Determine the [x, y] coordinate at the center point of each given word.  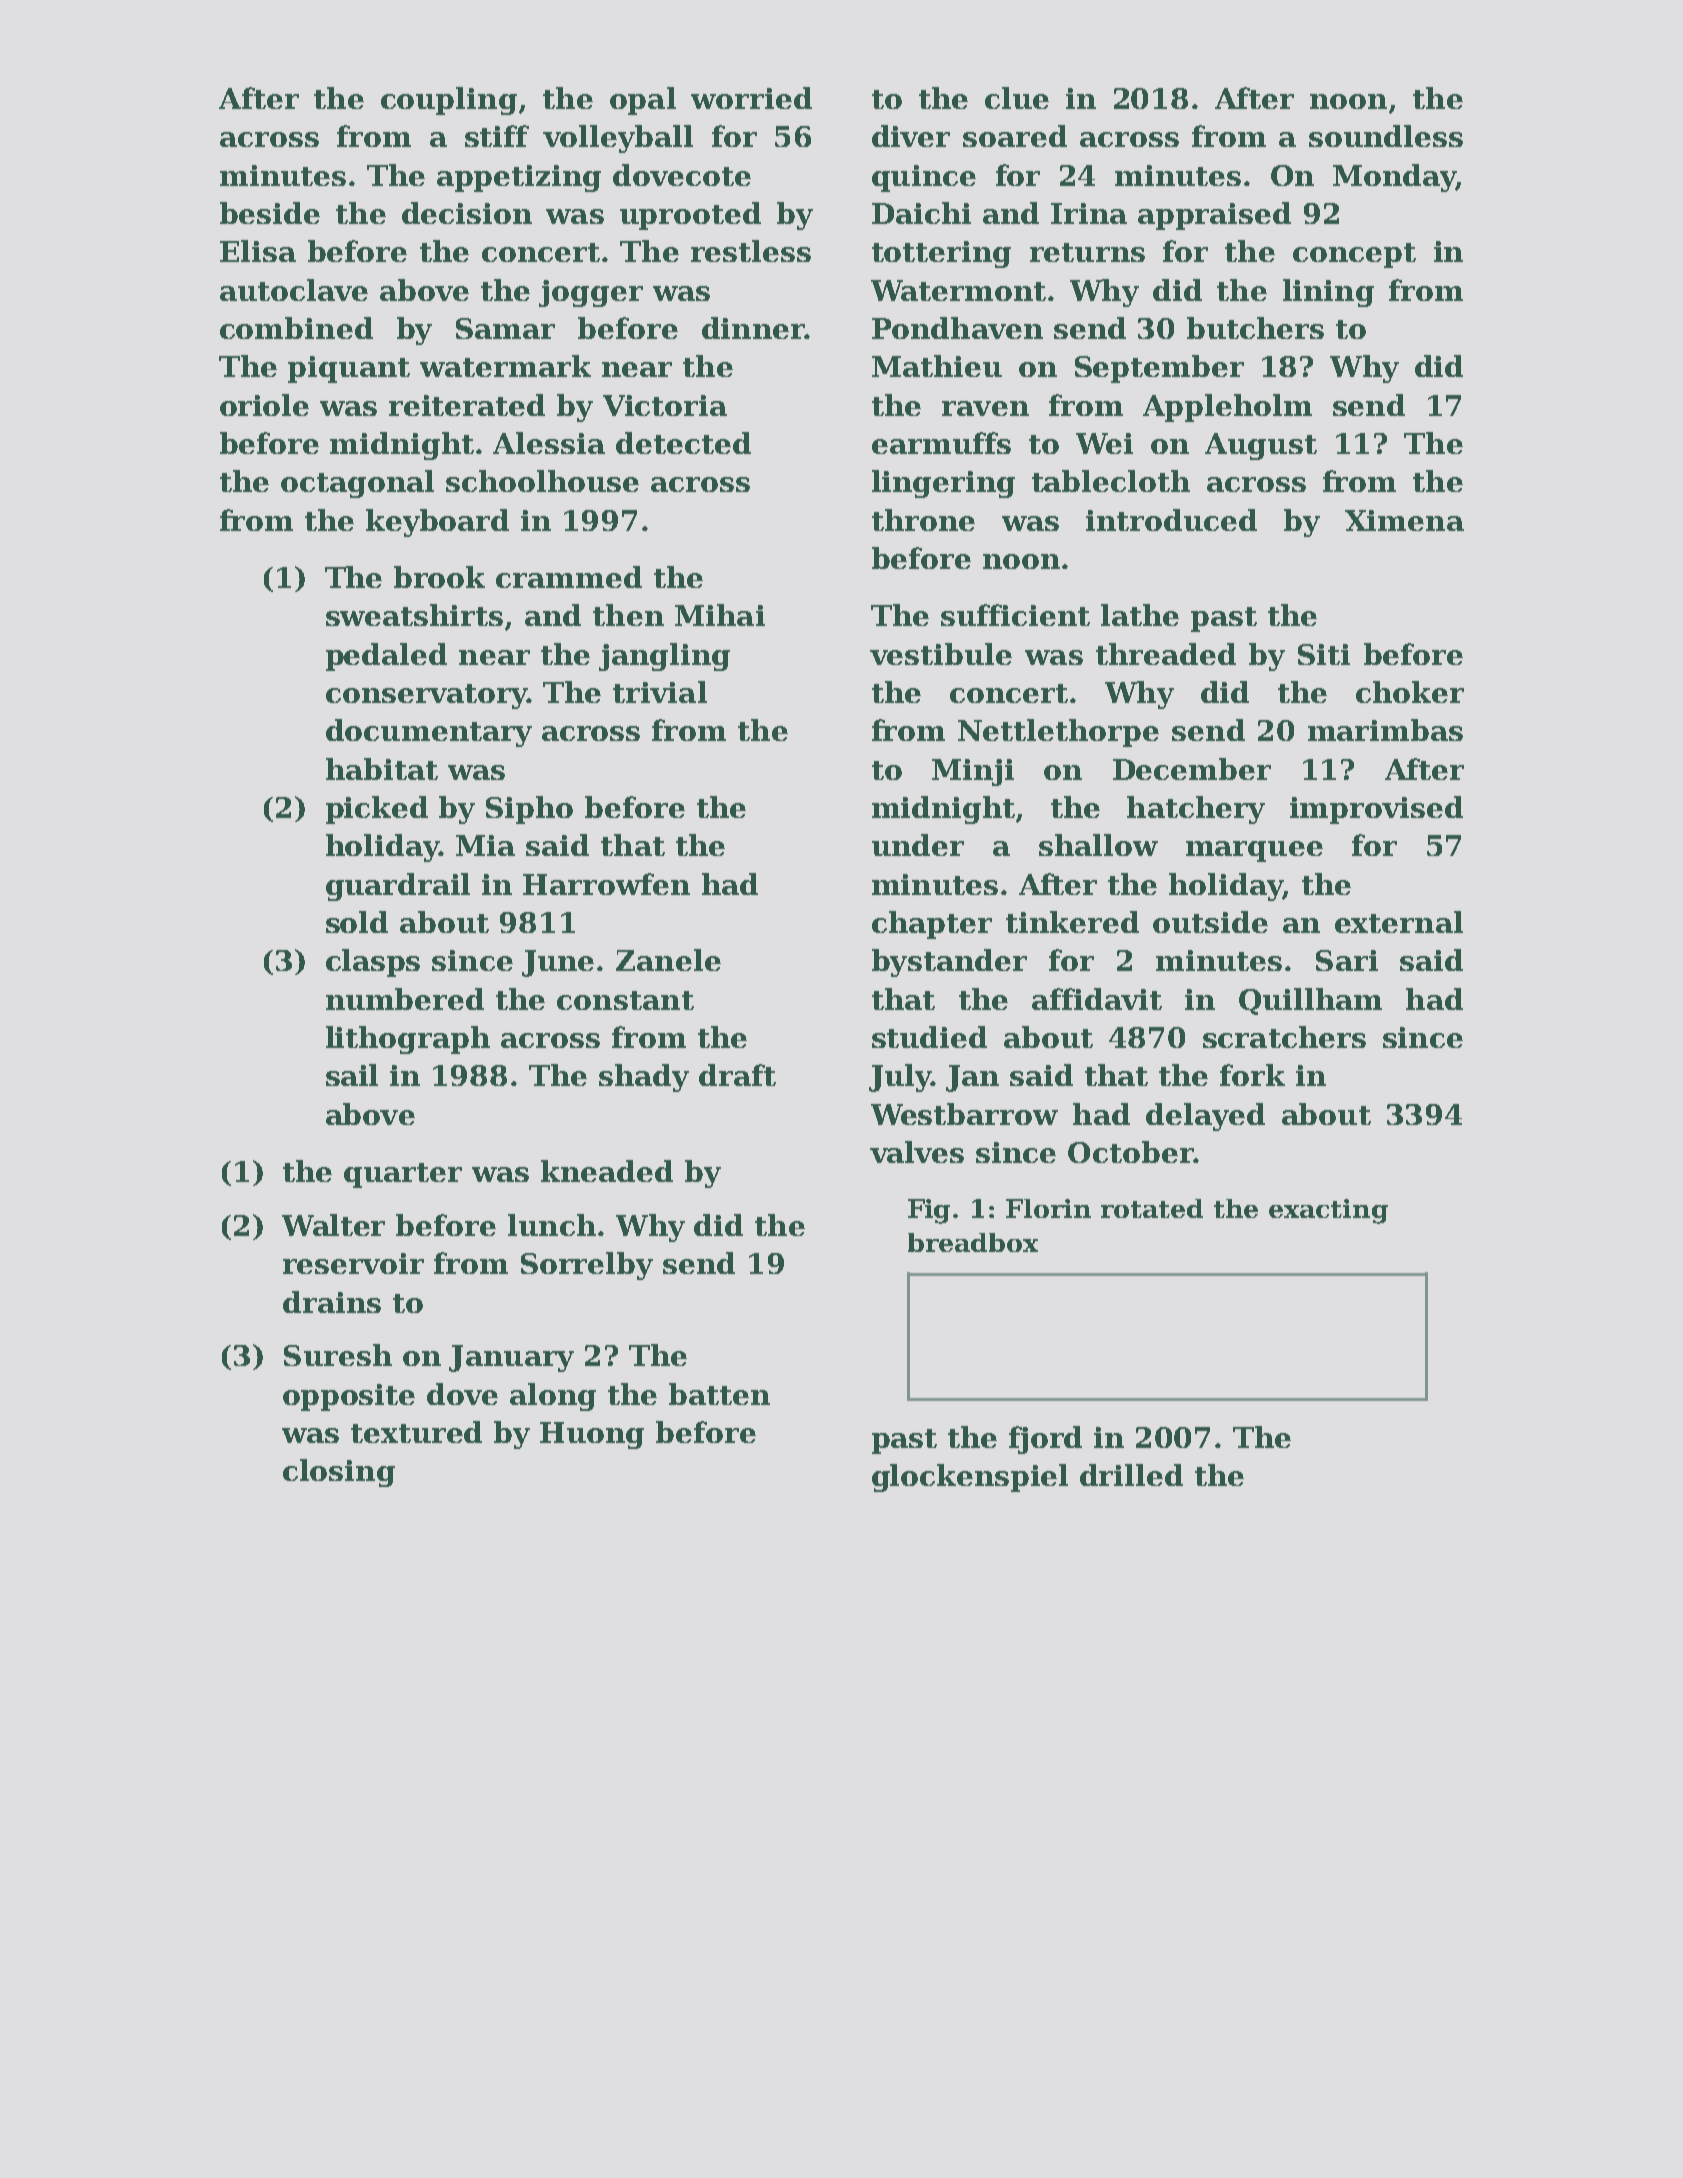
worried [751, 98]
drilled [1131, 1475]
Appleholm [1227, 408]
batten [719, 1394]
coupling [449, 101]
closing [339, 1473]
